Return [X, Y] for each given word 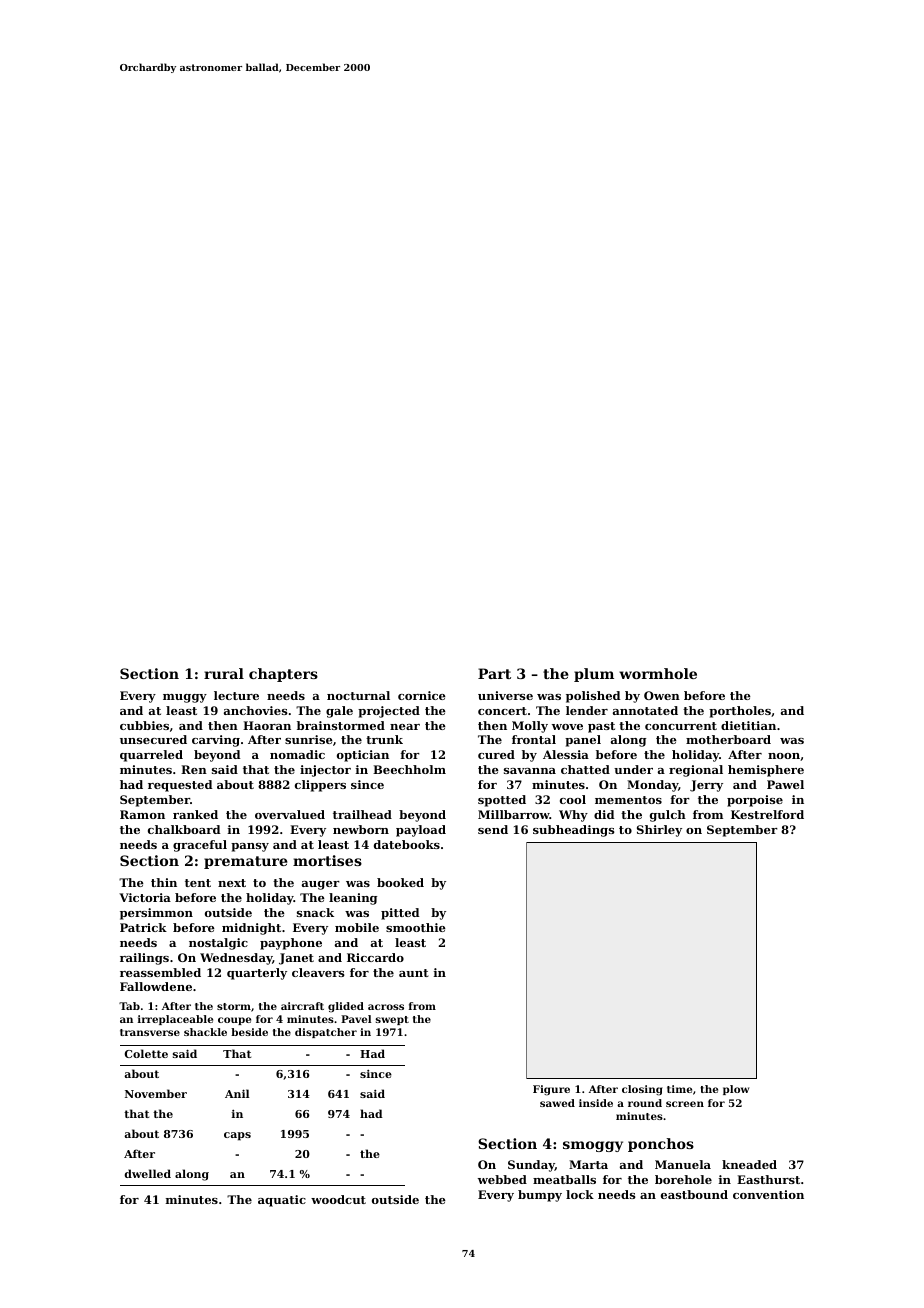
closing [642, 1090]
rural [224, 673]
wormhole [658, 673]
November [156, 1093]
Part [494, 673]
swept [392, 1020]
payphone [291, 944]
